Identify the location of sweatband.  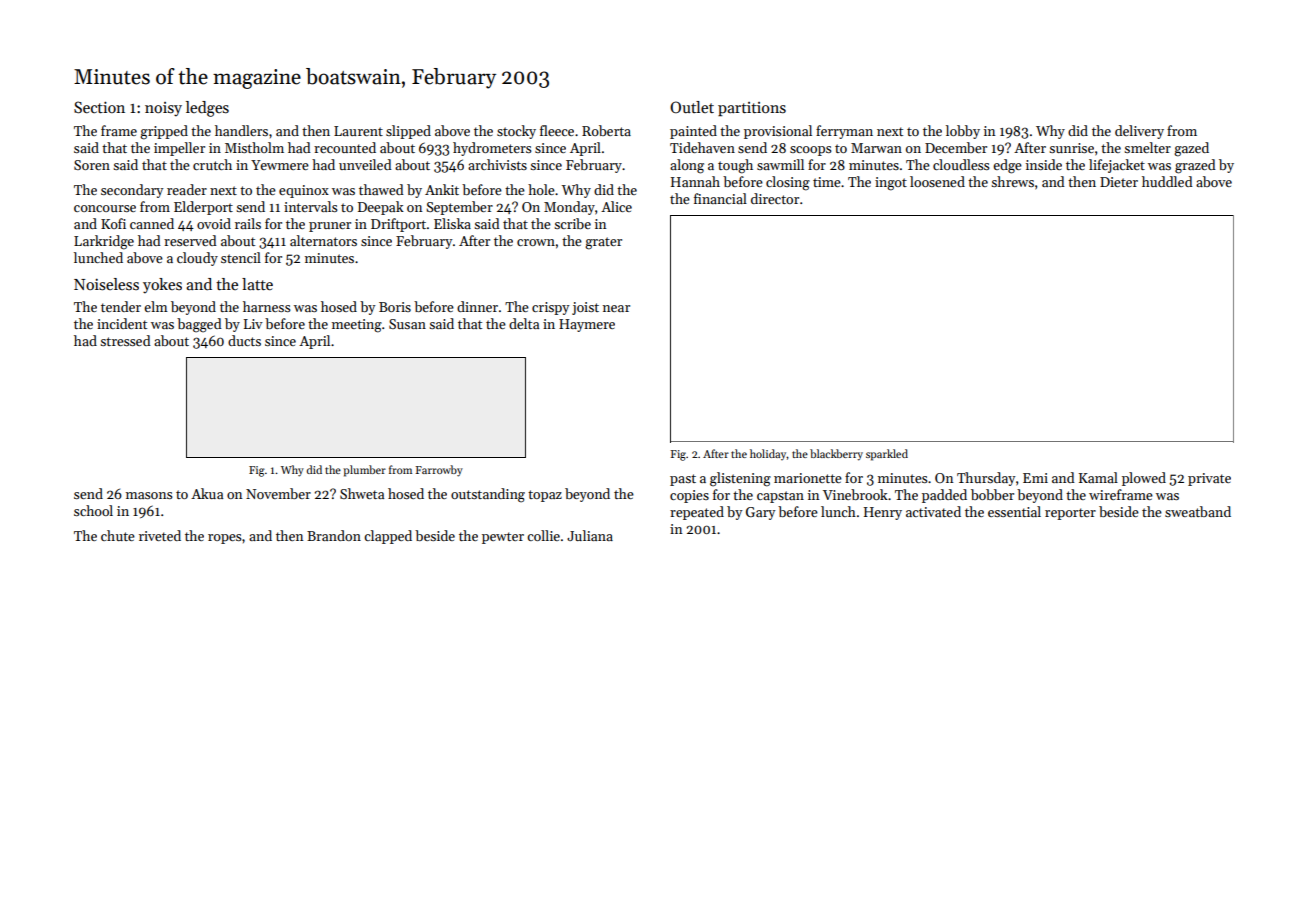
(1198, 511).
